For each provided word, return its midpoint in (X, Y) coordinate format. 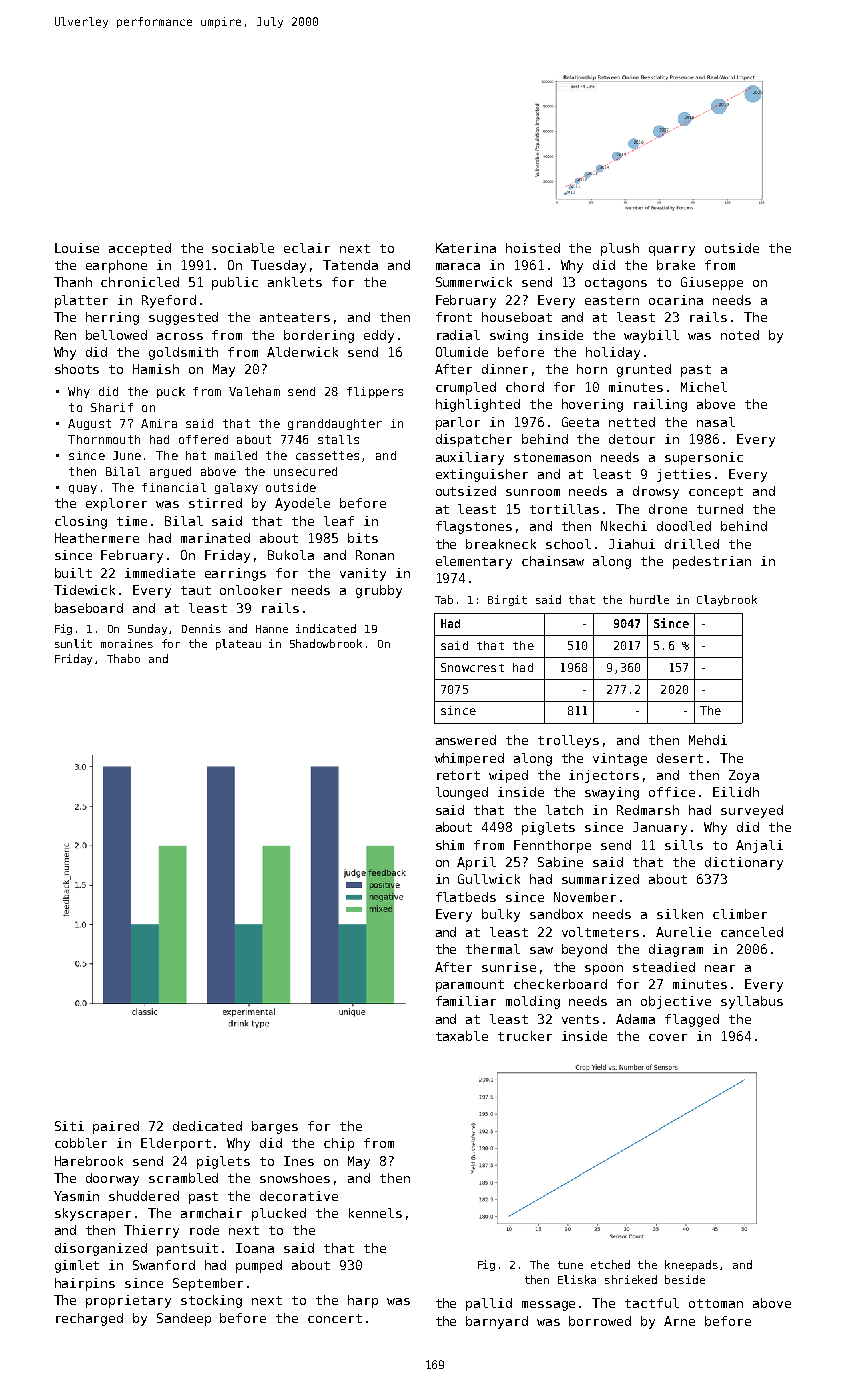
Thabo (123, 658)
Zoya (744, 776)
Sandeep (184, 1319)
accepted (140, 249)
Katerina (466, 248)
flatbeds (466, 897)
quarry (672, 251)
